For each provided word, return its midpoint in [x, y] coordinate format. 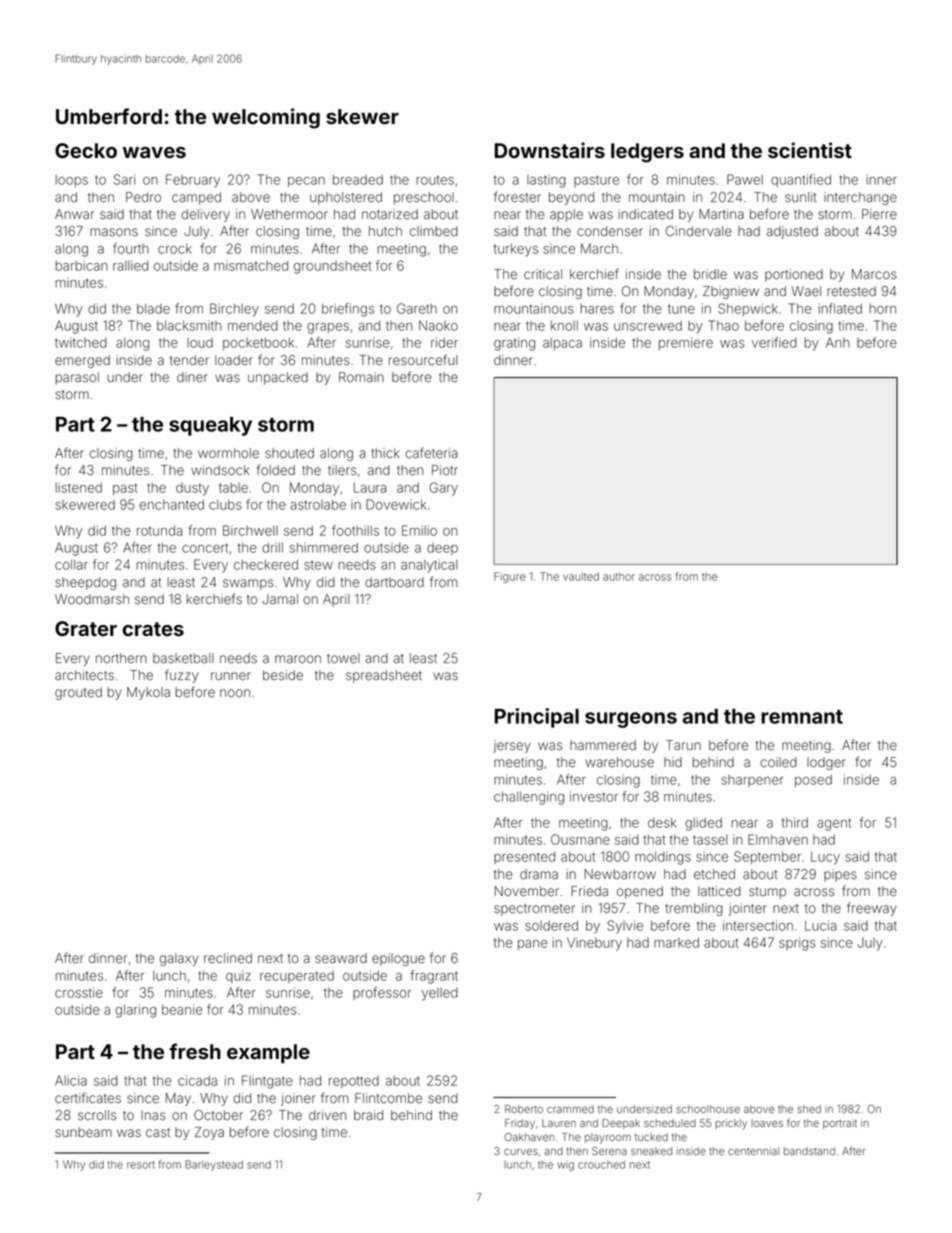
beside [283, 675]
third [795, 822]
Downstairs [550, 150]
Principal [537, 718]
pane [533, 945]
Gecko [86, 151]
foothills [355, 530]
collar [71, 565]
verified [774, 342]
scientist [810, 150]
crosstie [79, 992]
